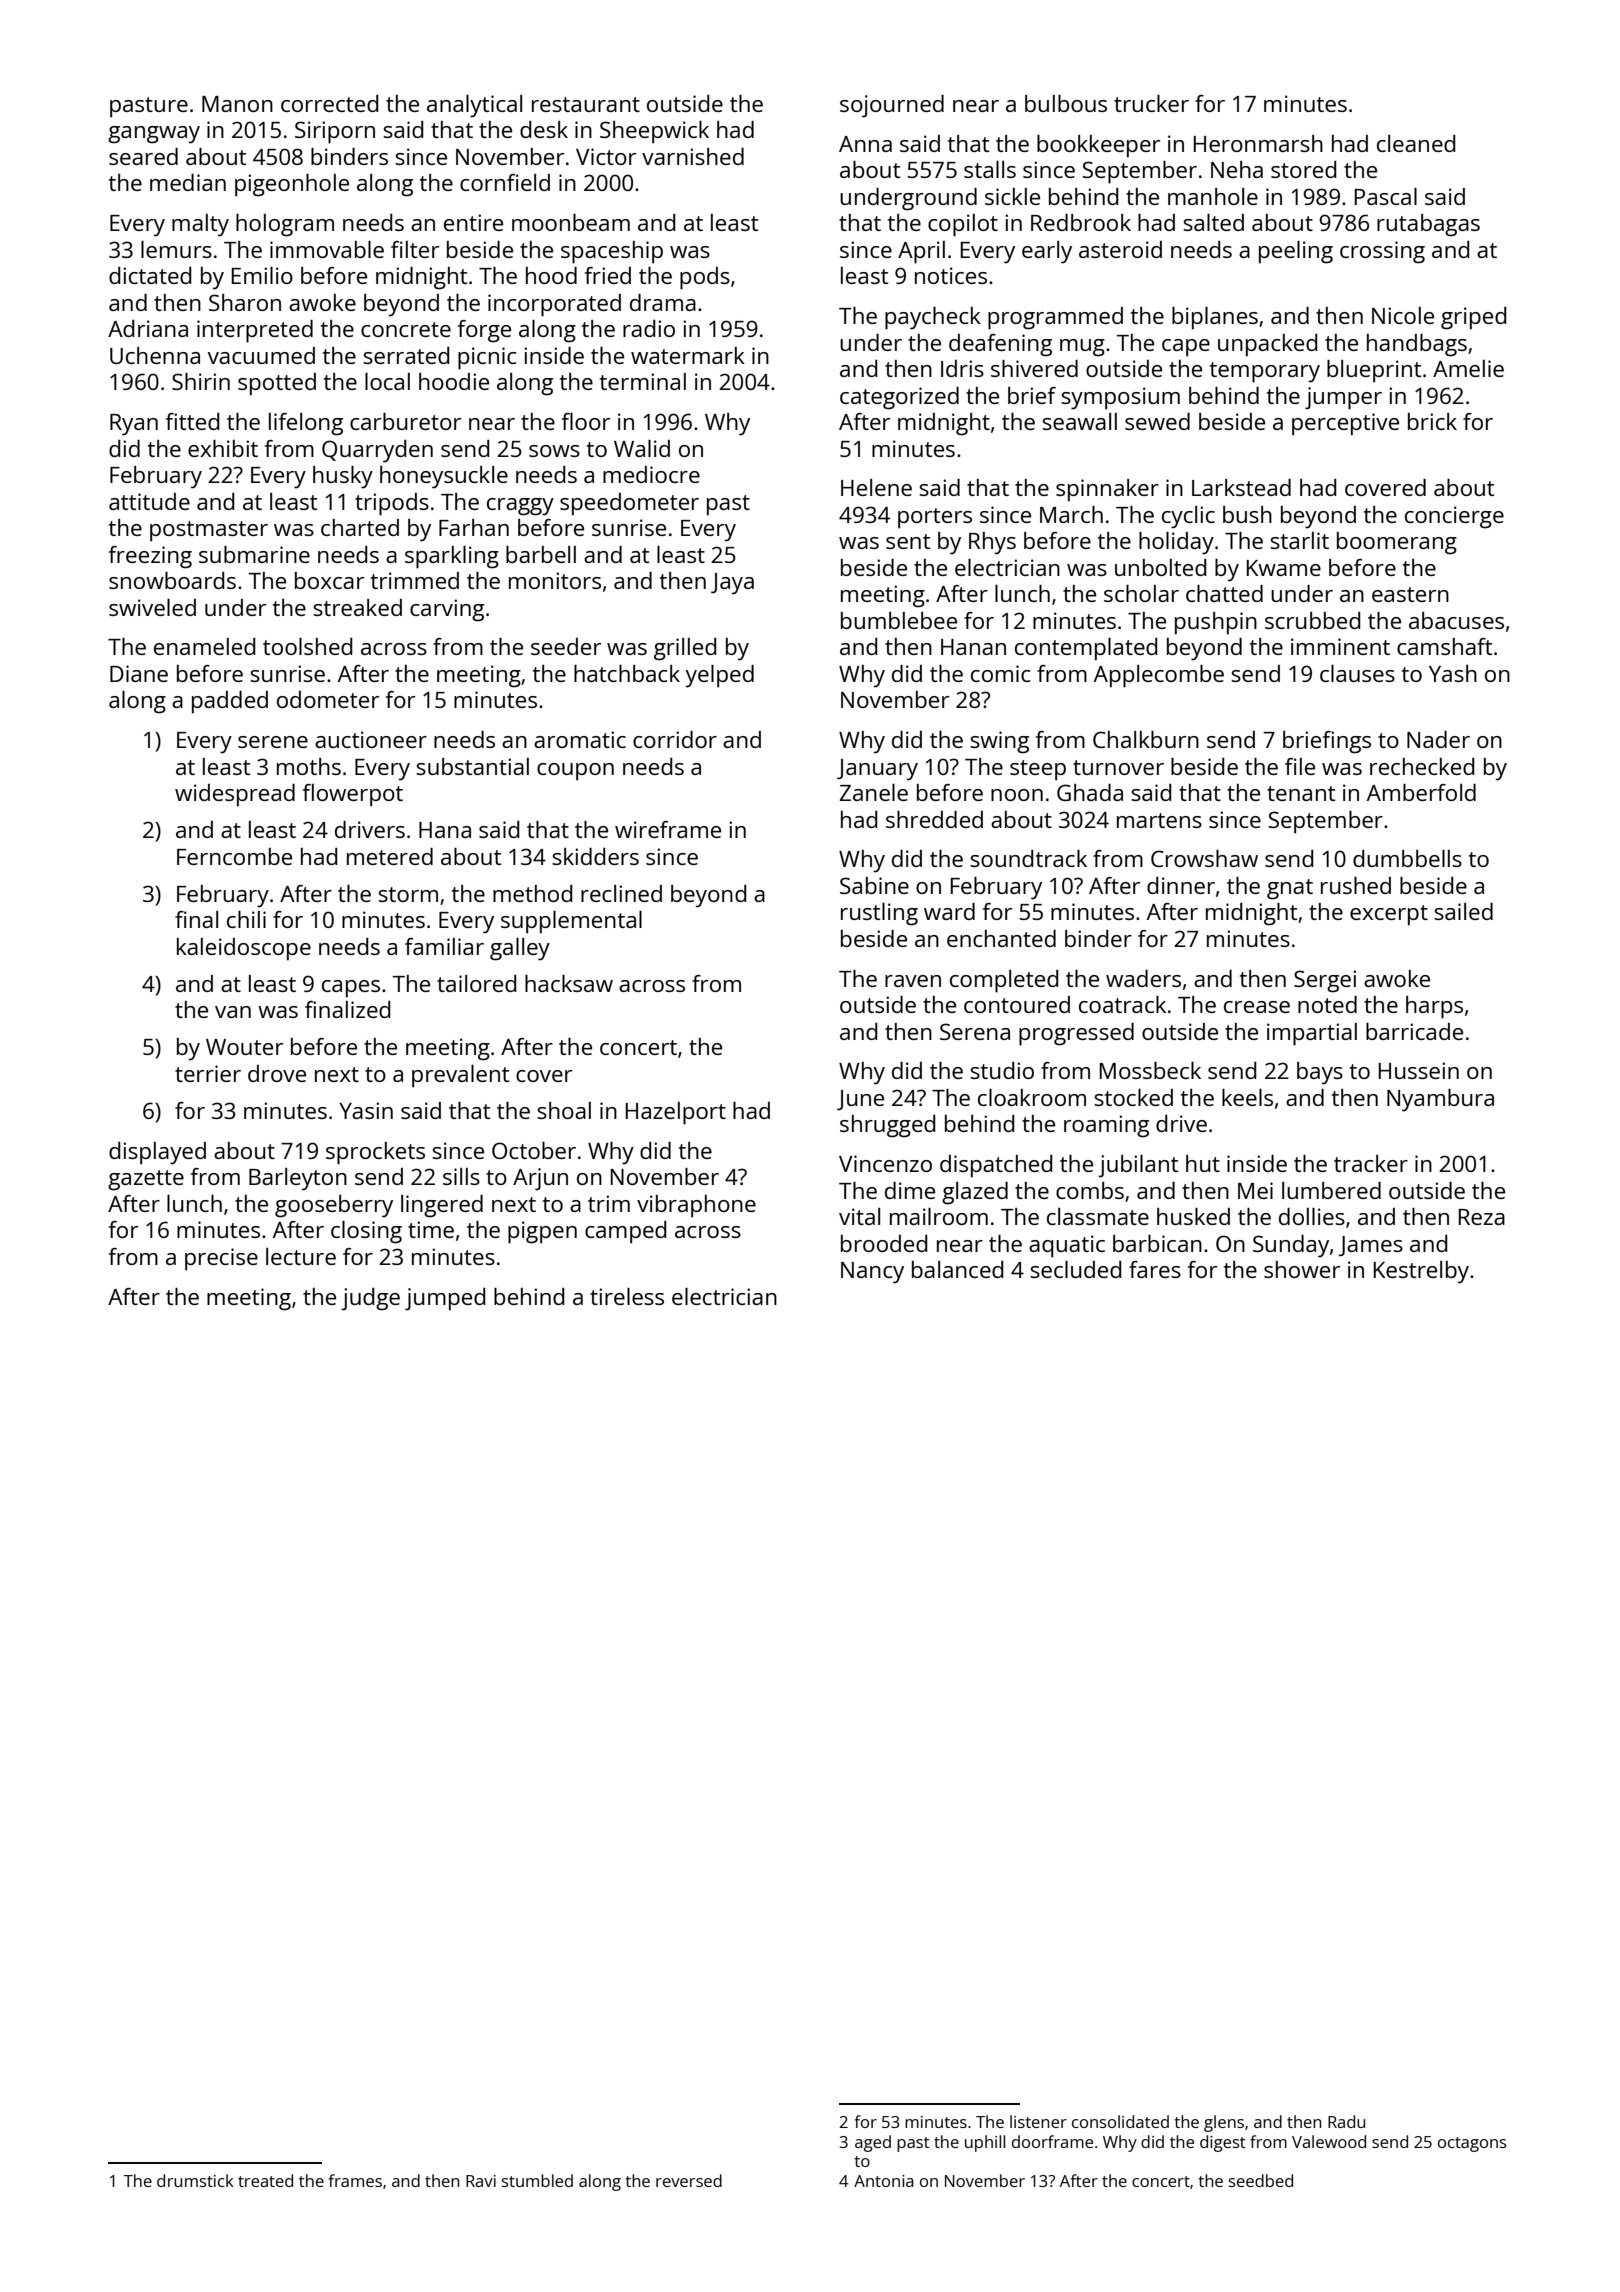  I want to click on kaleidoscope, so click(244, 949).
